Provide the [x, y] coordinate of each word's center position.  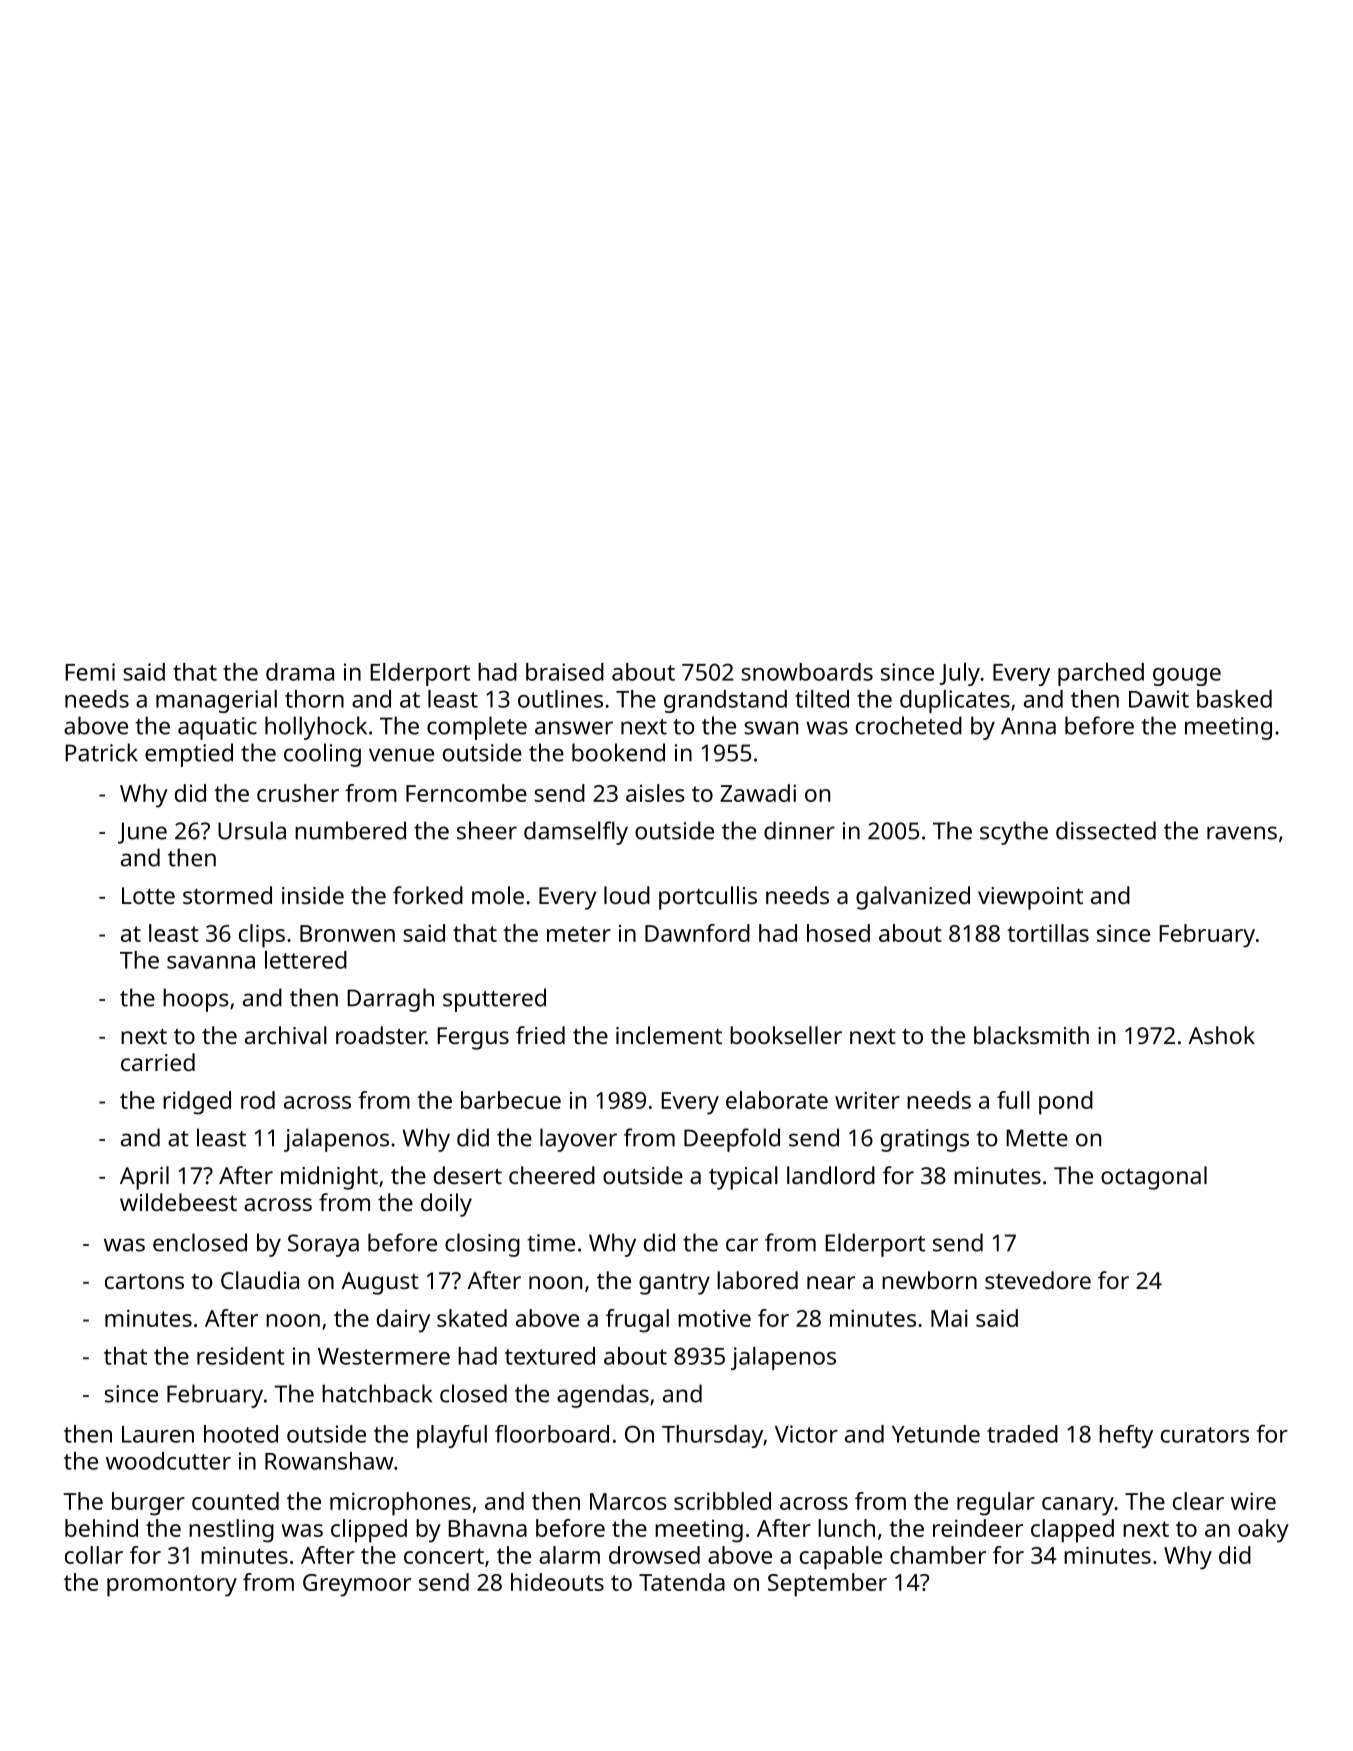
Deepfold [732, 1140]
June [142, 833]
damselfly [576, 833]
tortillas [1048, 933]
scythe [1014, 833]
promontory [172, 1586]
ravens [1242, 833]
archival [286, 1035]
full [1013, 1100]
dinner [799, 830]
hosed [838, 933]
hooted [241, 1434]
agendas [603, 1396]
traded [1022, 1434]
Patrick [101, 752]
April [144, 1178]
